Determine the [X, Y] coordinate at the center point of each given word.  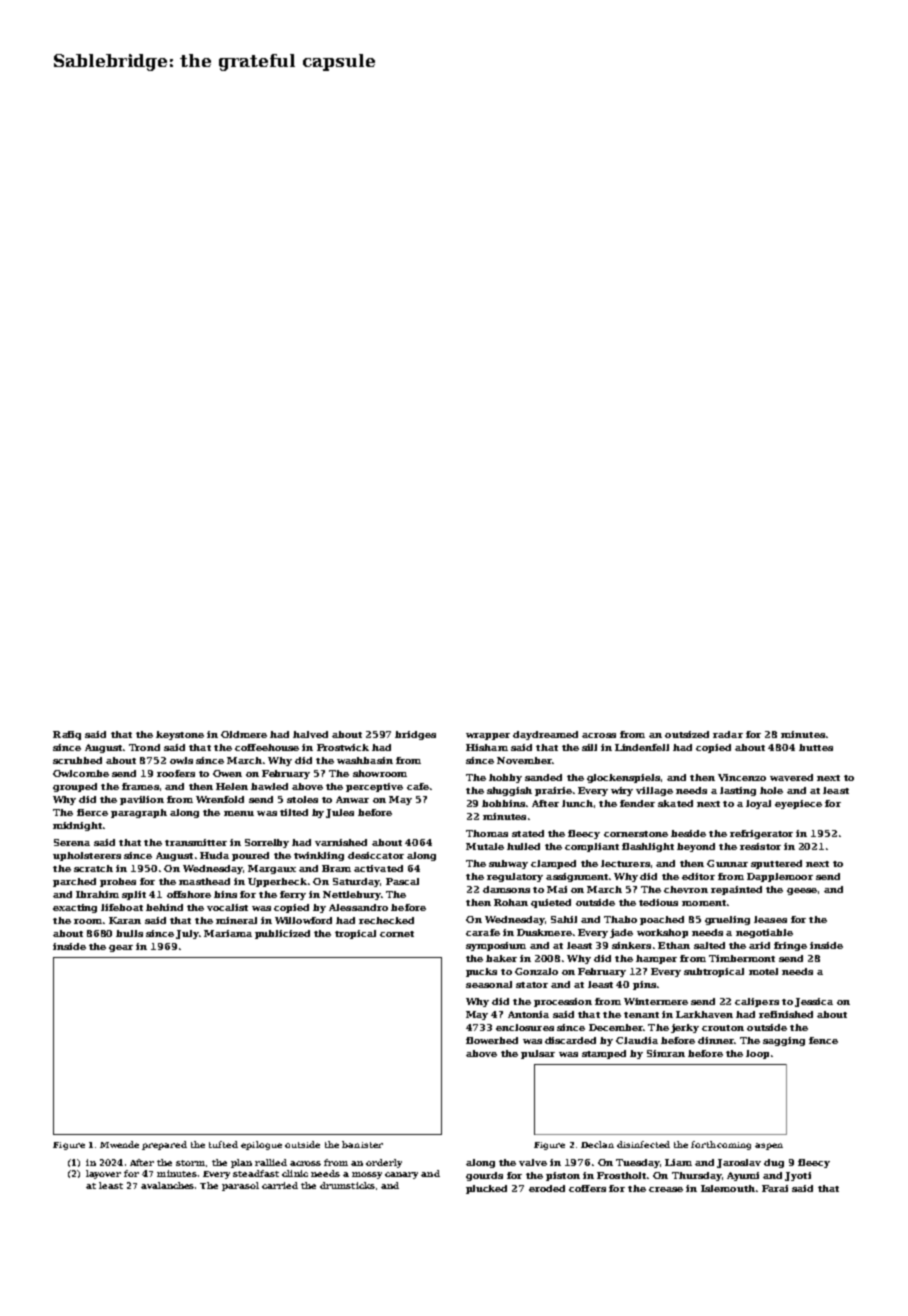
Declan [597, 1144]
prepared [164, 1145]
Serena [72, 842]
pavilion [142, 800]
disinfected [643, 1144]
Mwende [119, 1144]
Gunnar [727, 863]
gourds [484, 1176]
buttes [816, 747]
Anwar [352, 799]
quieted [551, 903]
